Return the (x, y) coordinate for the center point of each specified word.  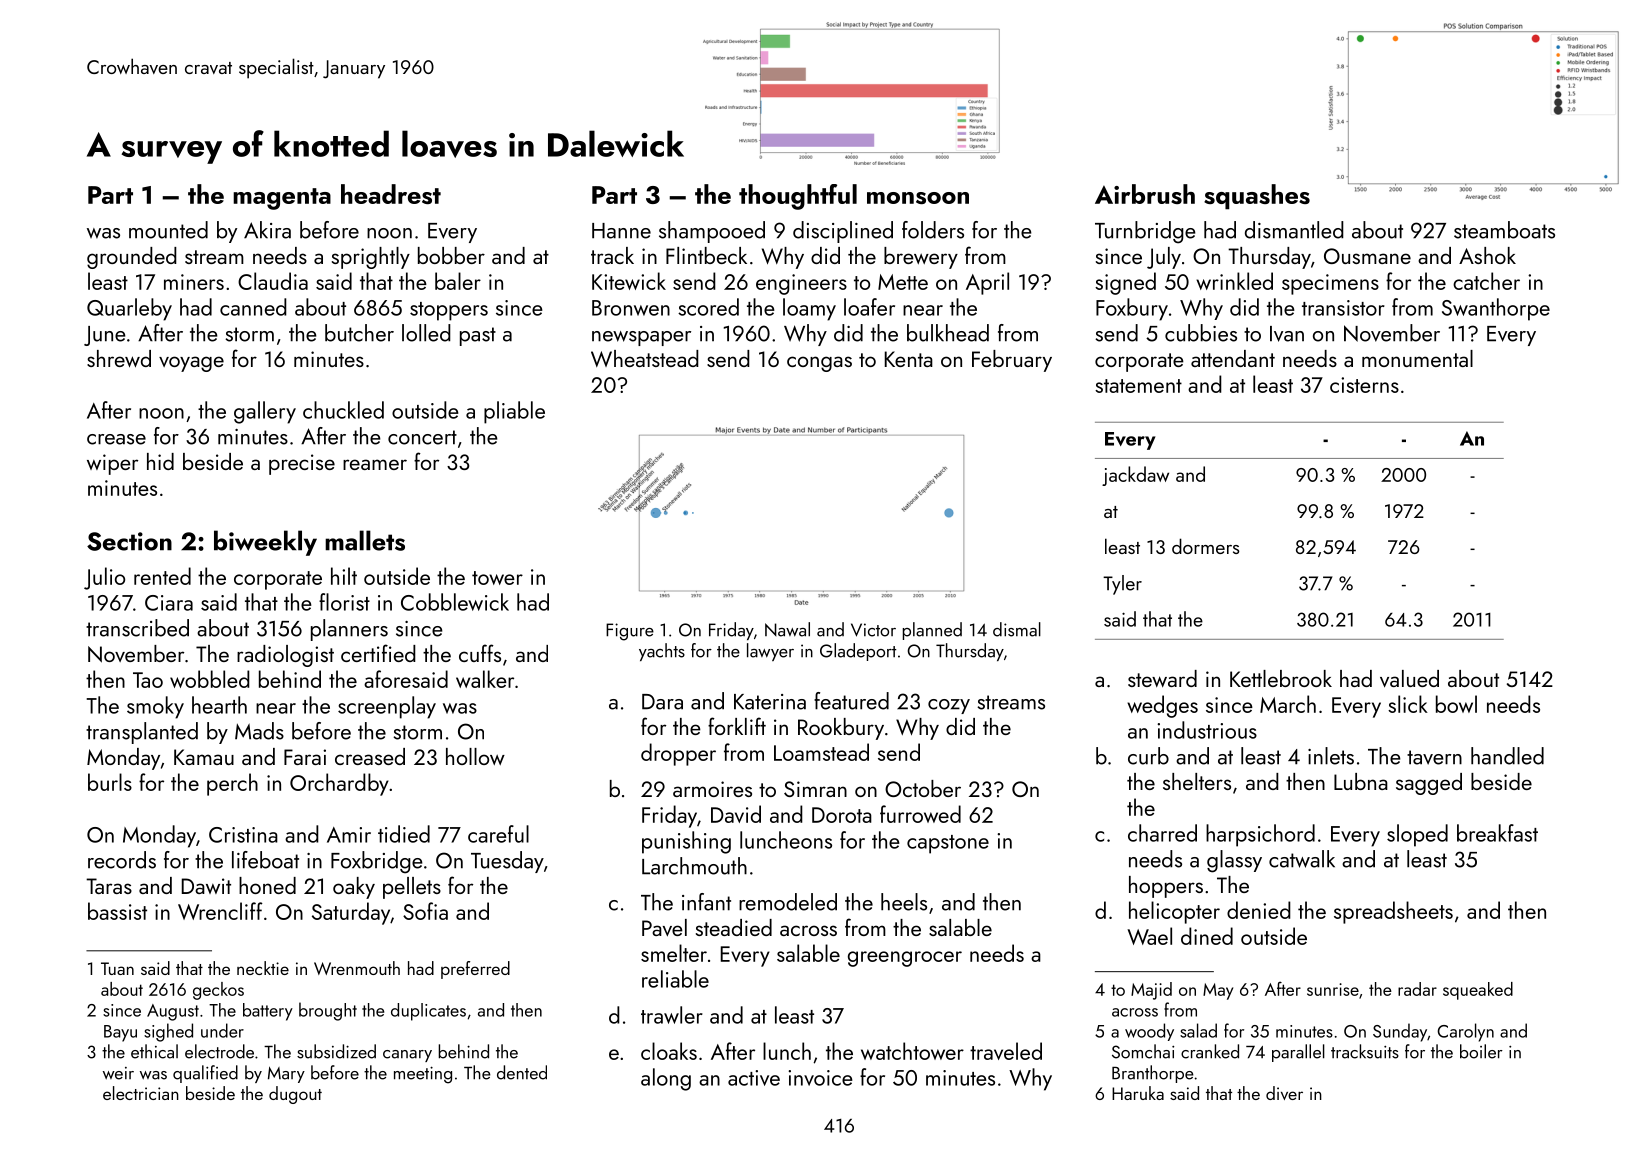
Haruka (1138, 1093)
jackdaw (1135, 476)
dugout (295, 1095)
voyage (191, 364)
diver (1284, 1093)
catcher (1486, 281)
